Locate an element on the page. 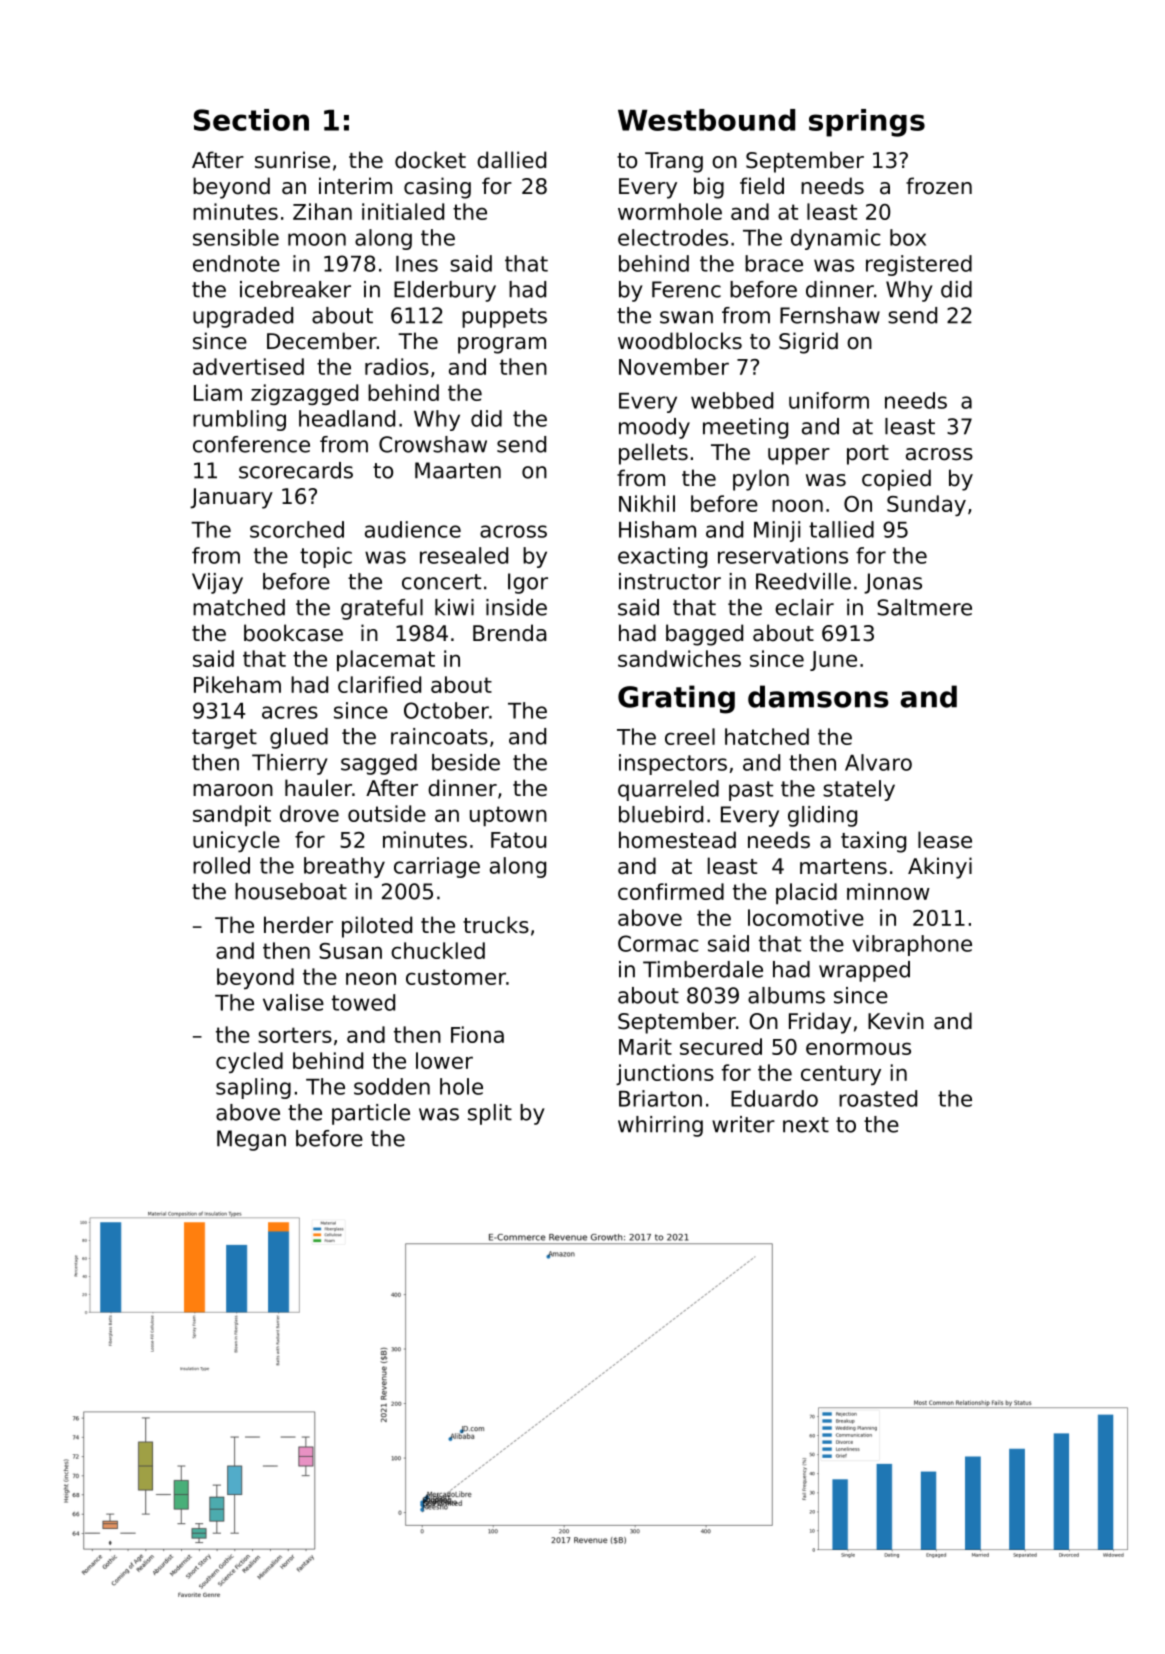 This image has width=1165, height=1654. dallied is located at coordinates (511, 160).
